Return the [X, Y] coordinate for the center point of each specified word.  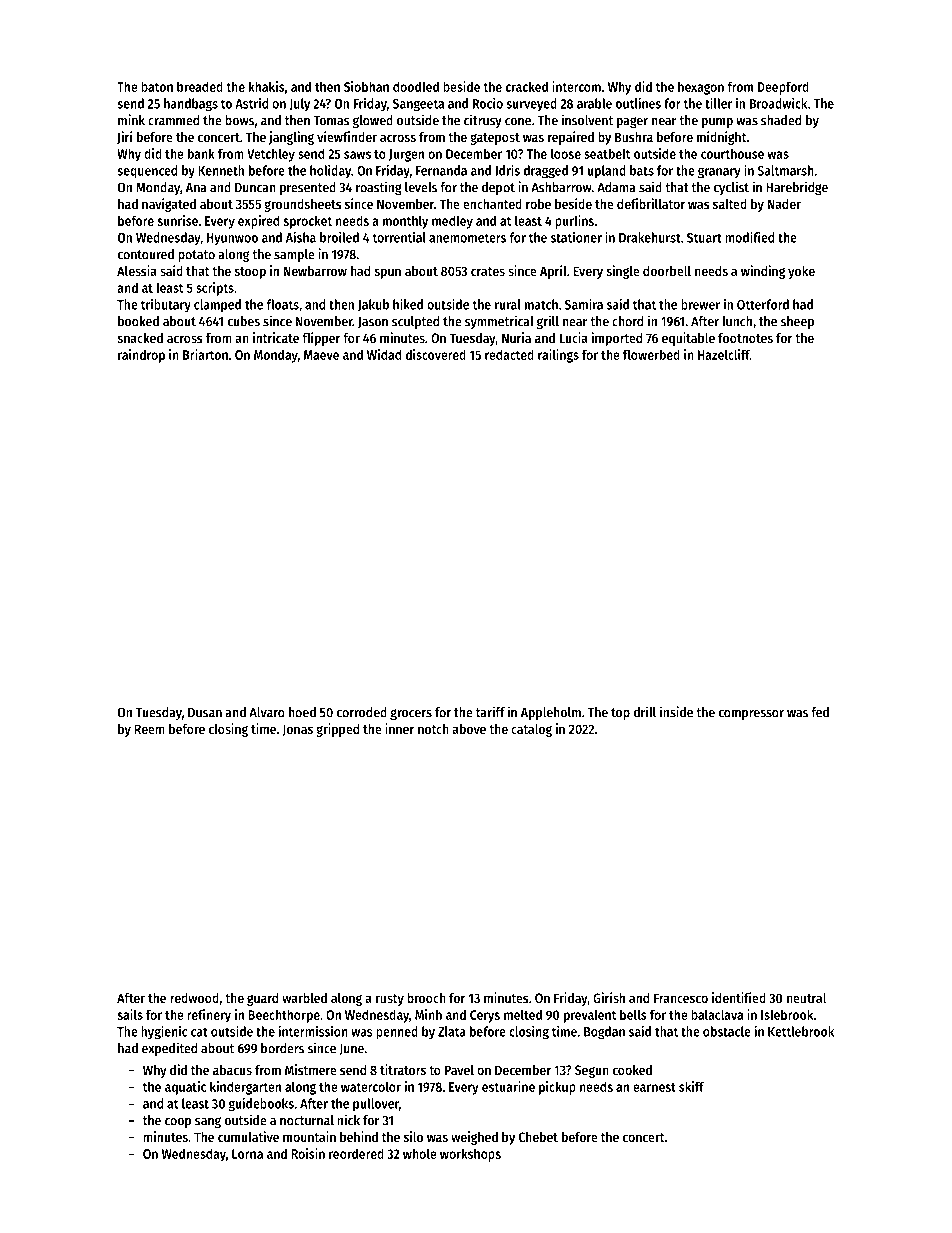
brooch [426, 998]
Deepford [783, 88]
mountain [309, 1136]
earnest [654, 1087]
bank [201, 153]
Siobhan [366, 86]
